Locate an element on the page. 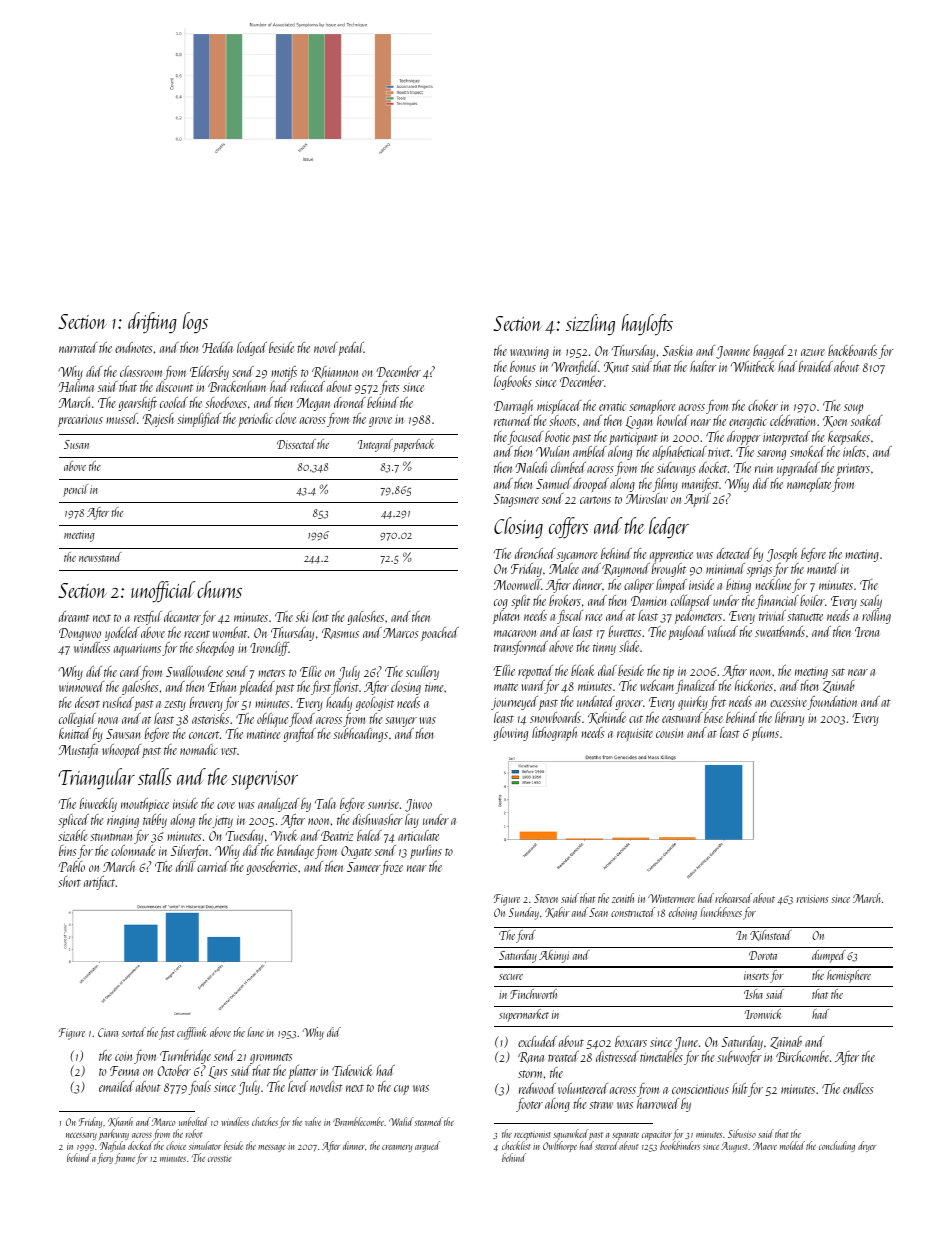 Image resolution: width=952 pixels, height=1233 pixels. pencil is located at coordinates (75, 490).
